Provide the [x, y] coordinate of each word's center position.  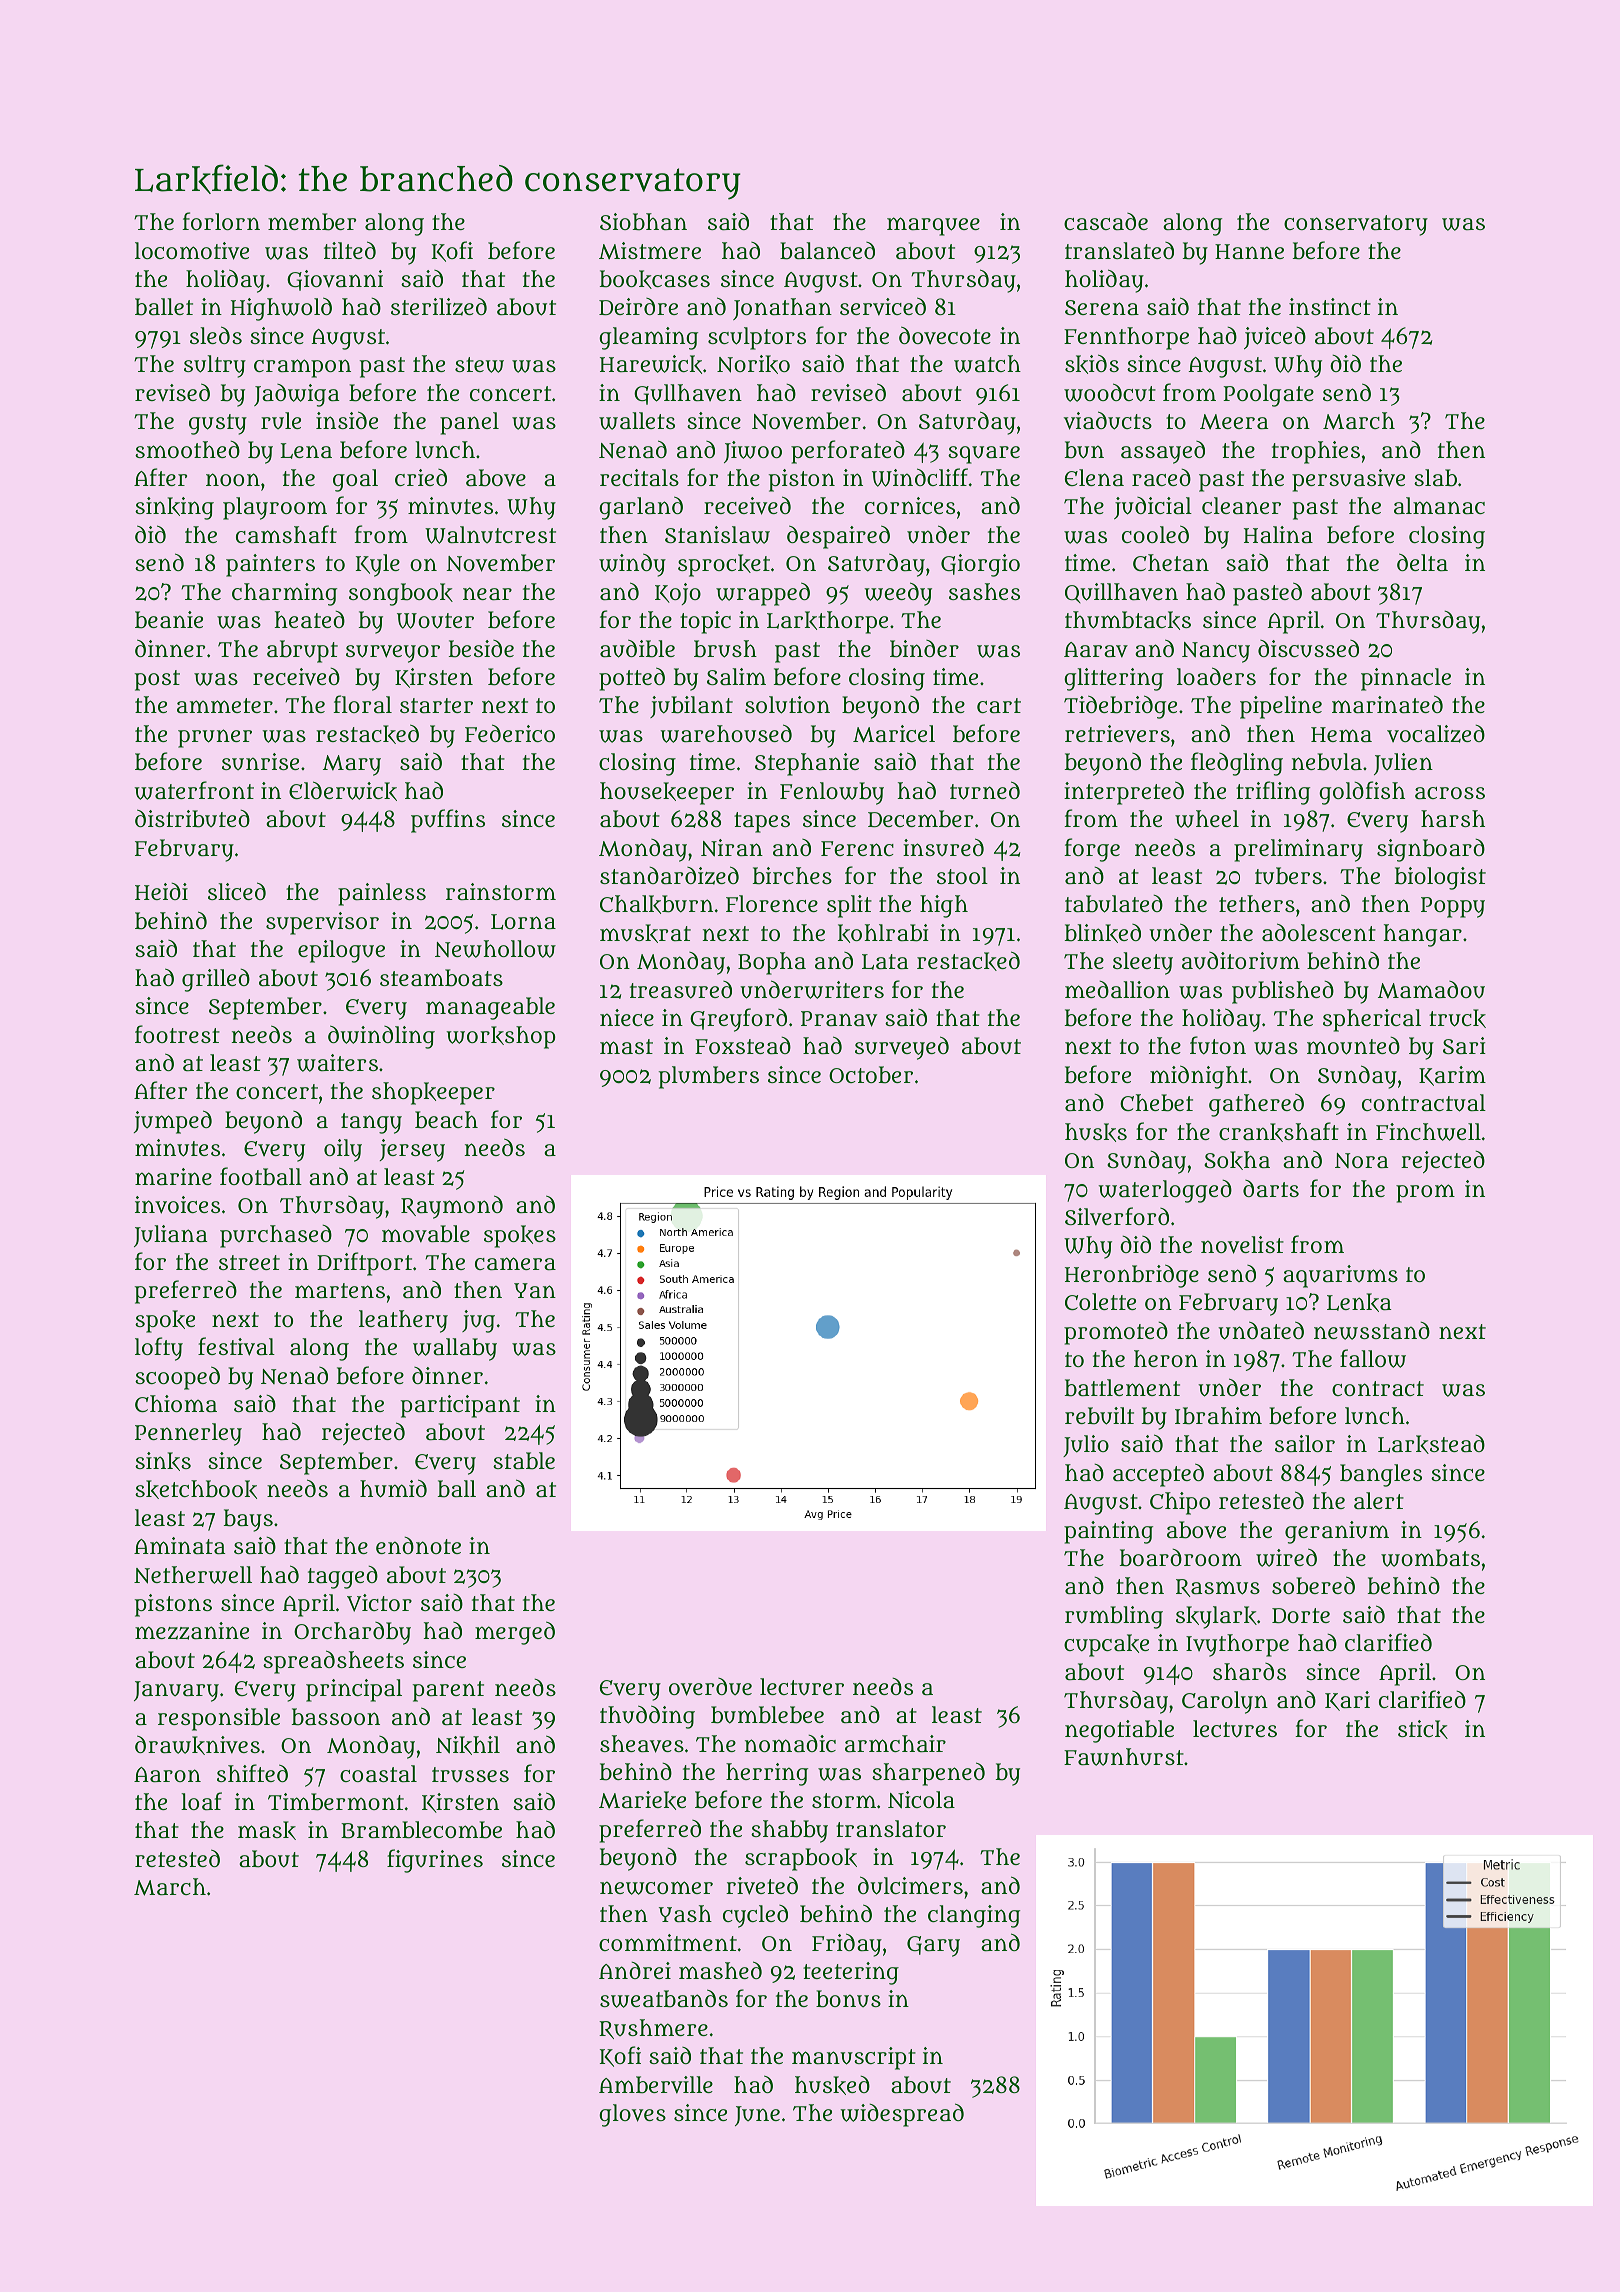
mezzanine [192, 1631]
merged [515, 1633]
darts [1271, 1188]
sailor [1305, 1443]
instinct [1330, 306]
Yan [535, 1290]
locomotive [192, 251]
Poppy [1453, 907]
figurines [435, 1861]
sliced [237, 891]
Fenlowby [832, 793]
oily [343, 1150]
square [984, 455]
